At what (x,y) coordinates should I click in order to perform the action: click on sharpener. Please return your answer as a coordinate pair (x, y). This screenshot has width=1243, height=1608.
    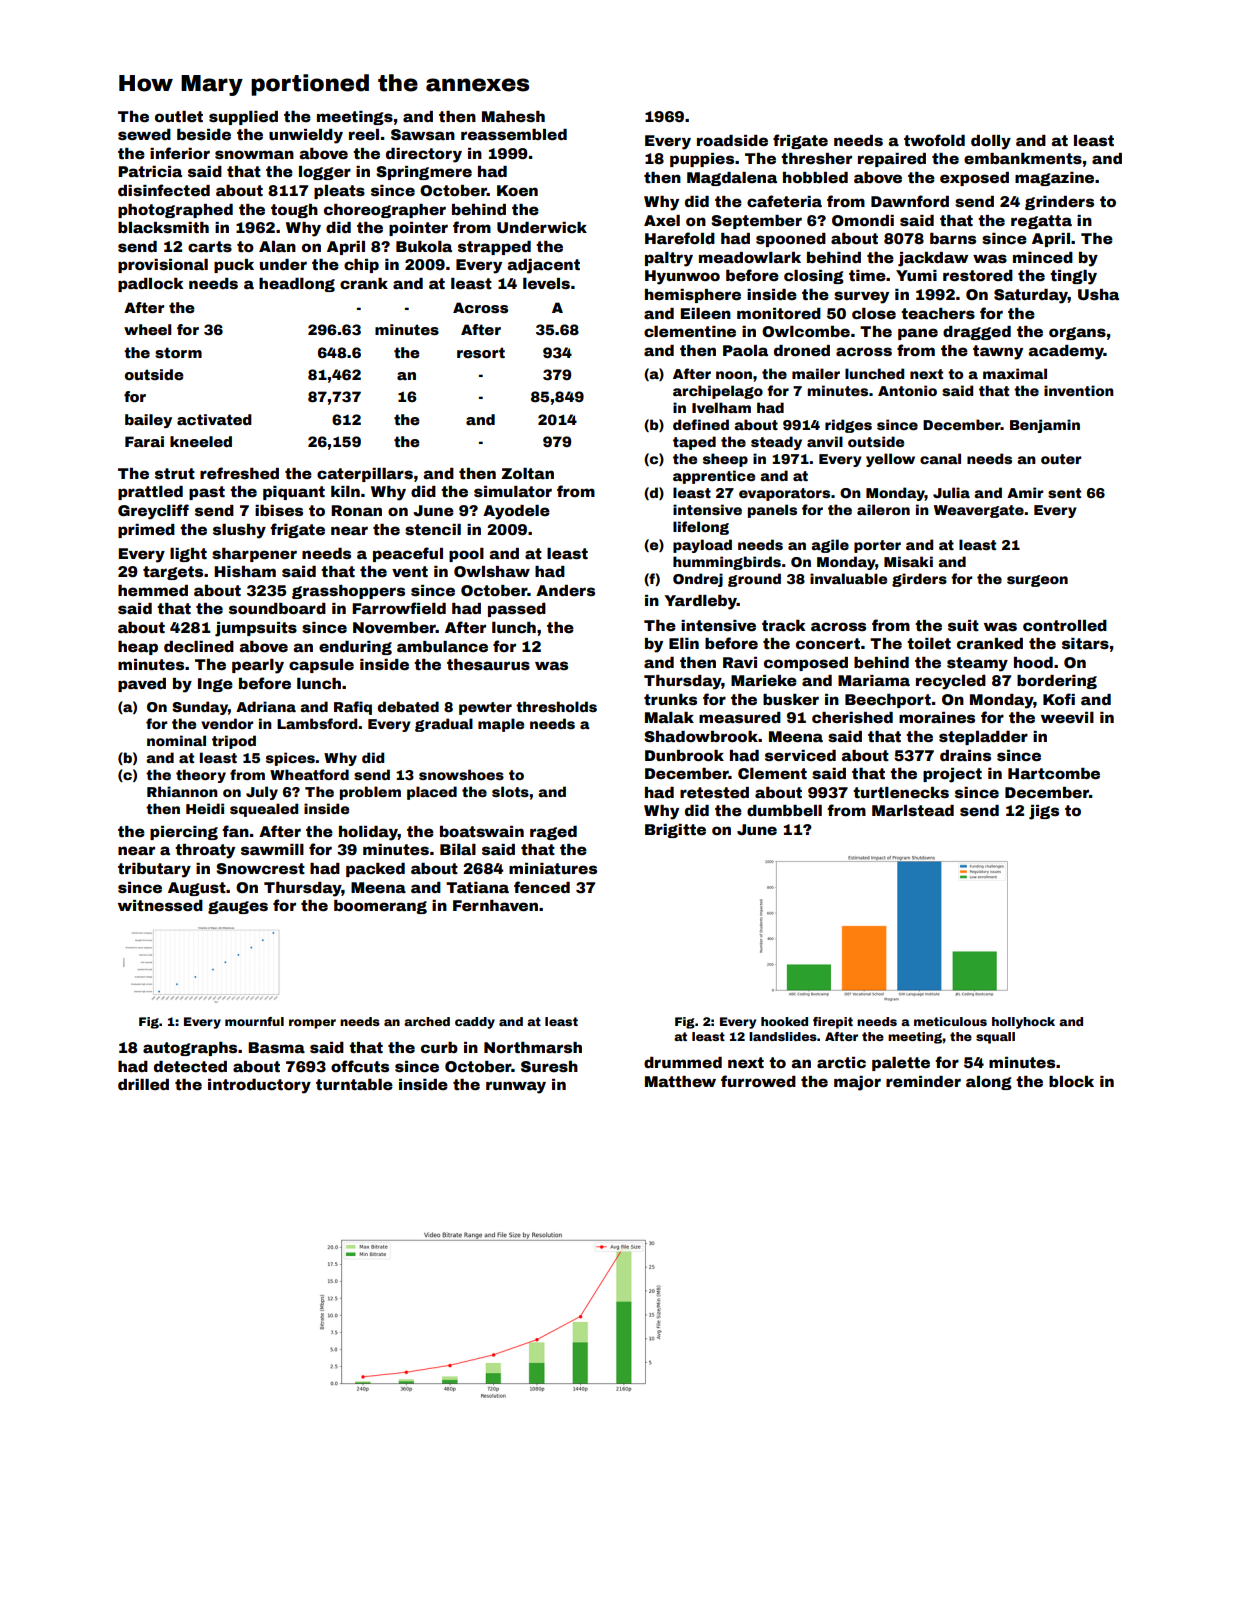
    Looking at the image, I should click on (254, 555).
